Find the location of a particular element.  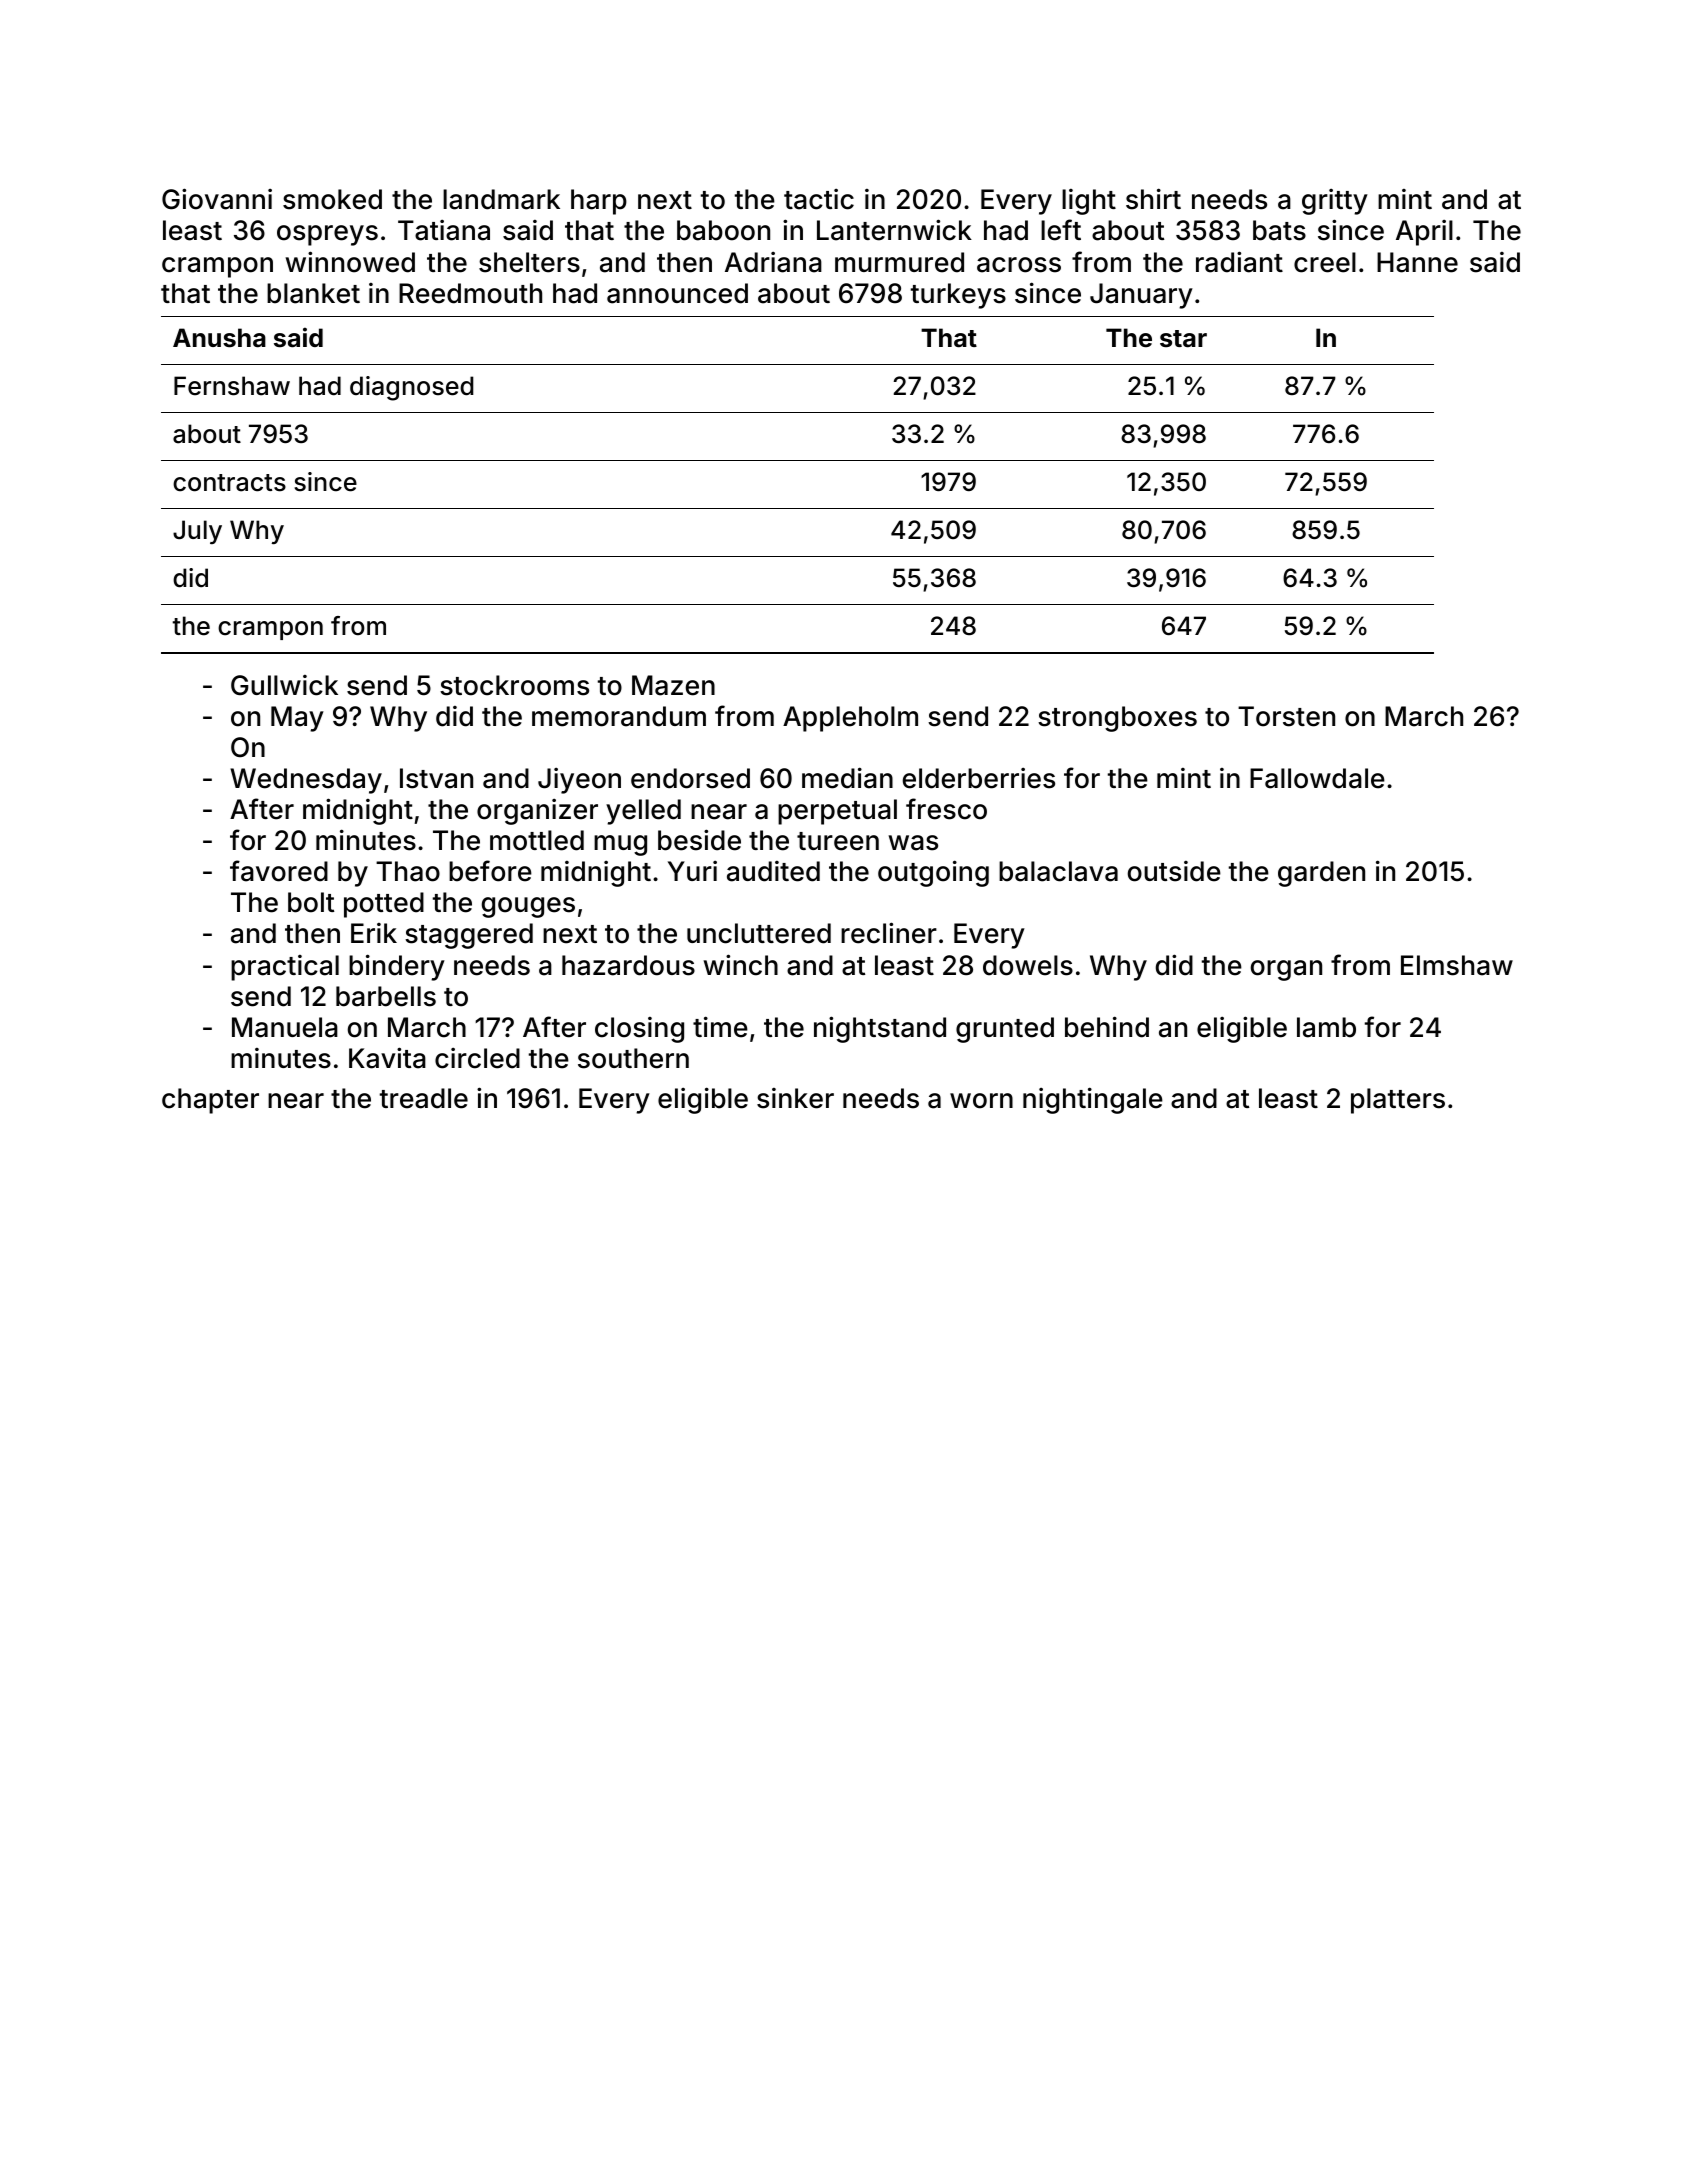

chapter is located at coordinates (210, 1101).
